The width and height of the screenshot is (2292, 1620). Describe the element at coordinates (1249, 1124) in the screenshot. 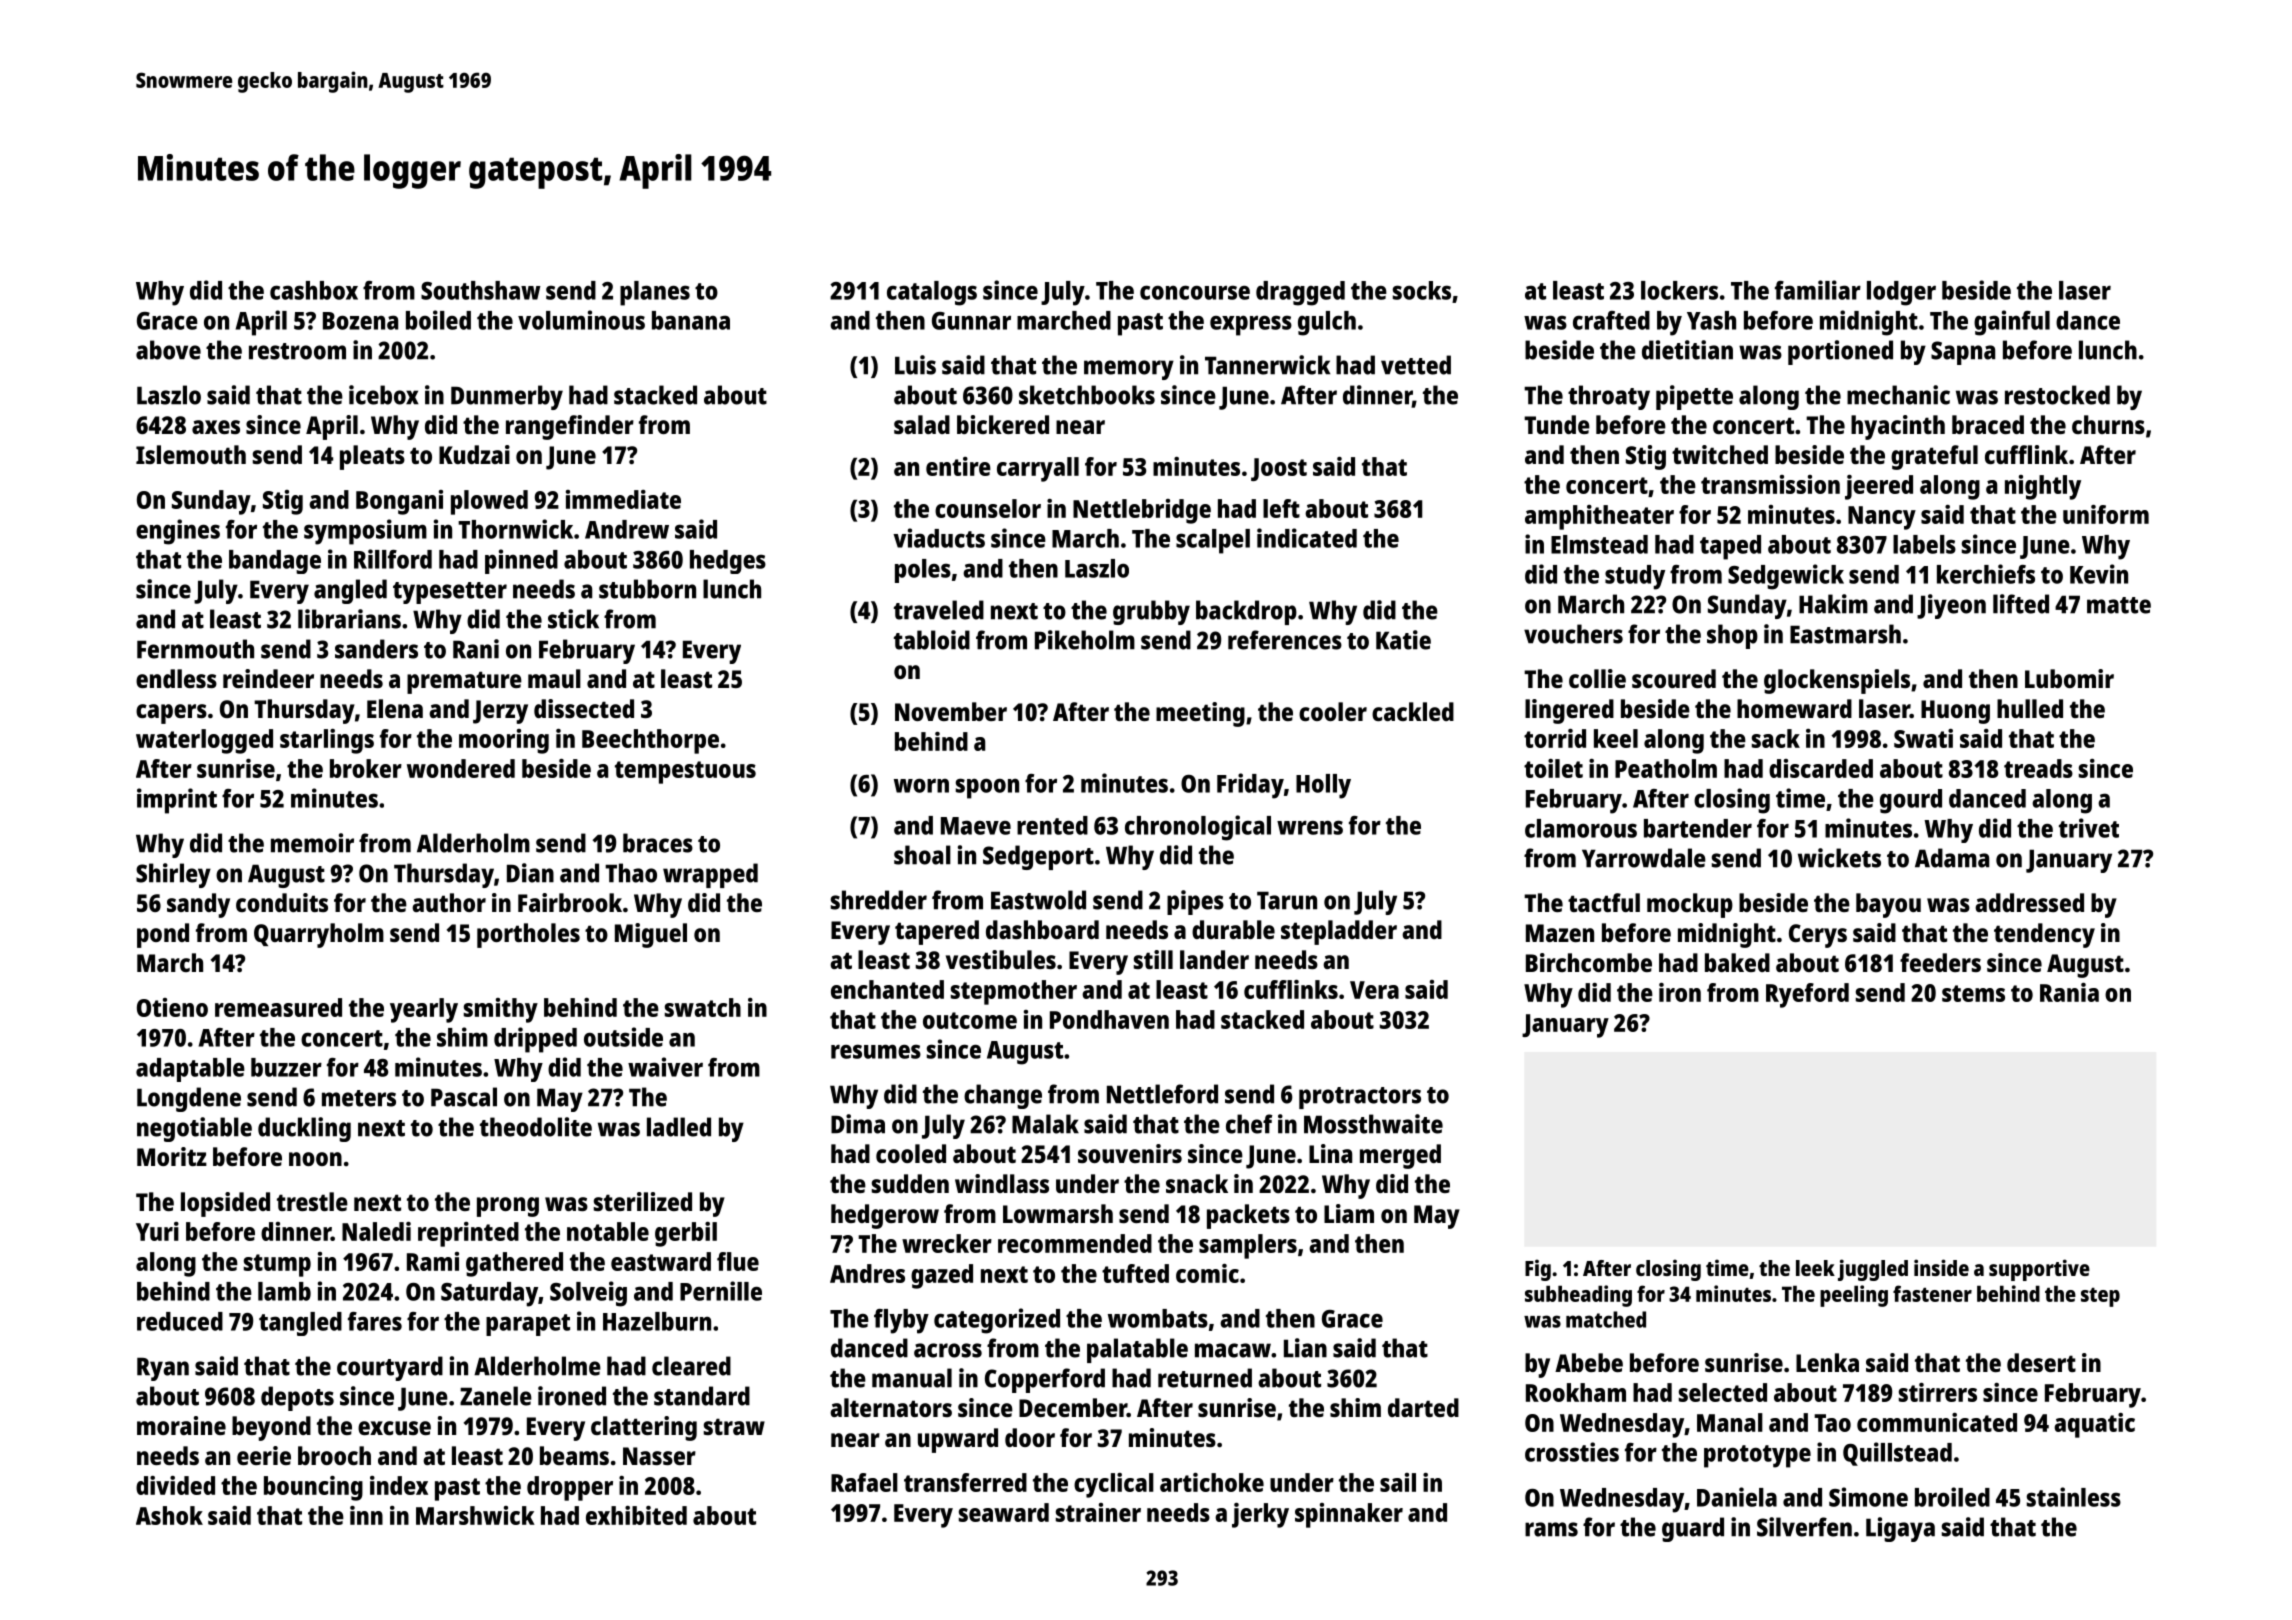

I see `chef` at that location.
